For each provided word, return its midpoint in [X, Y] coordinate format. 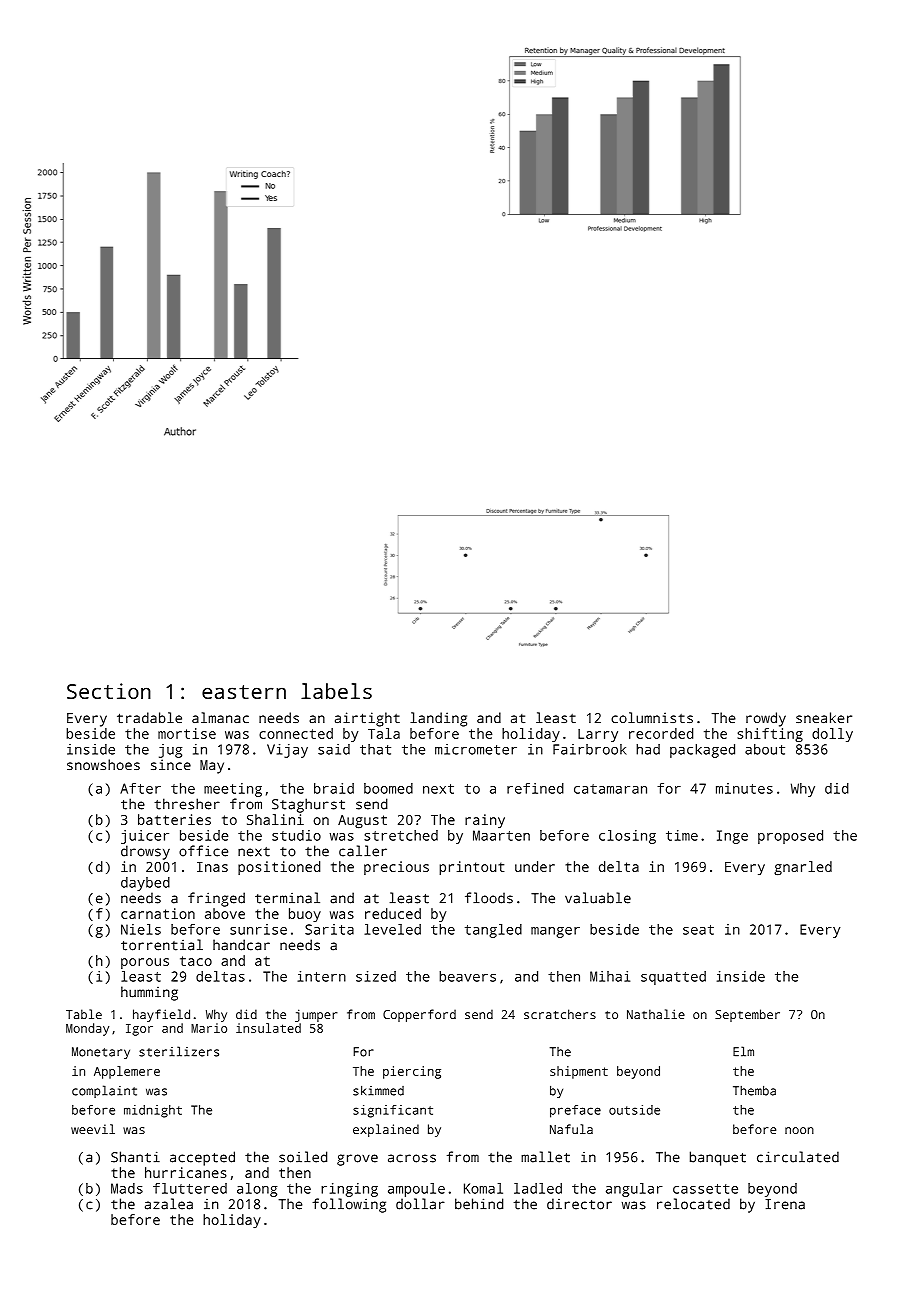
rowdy [766, 719]
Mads [127, 1188]
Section [109, 691]
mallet [545, 1157]
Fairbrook [590, 749]
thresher [187, 804]
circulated [798, 1157]
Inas [212, 867]
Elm [743, 1051]
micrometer [476, 749]
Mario [209, 1028]
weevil [93, 1129]
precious [396, 868]
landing [438, 719]
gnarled [803, 868]
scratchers [560, 1014]
